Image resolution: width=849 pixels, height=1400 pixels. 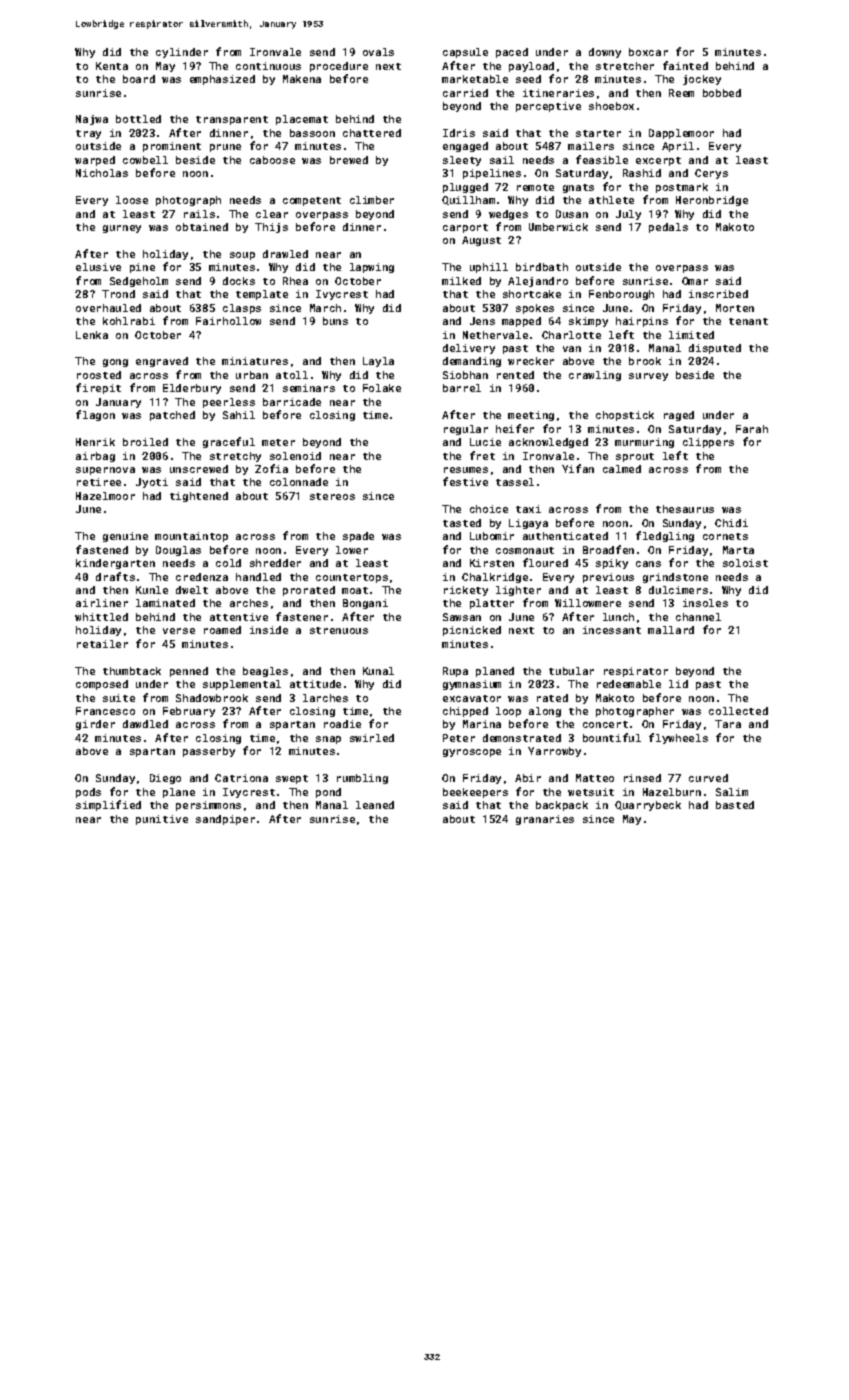 I want to click on lower, so click(x=352, y=550).
